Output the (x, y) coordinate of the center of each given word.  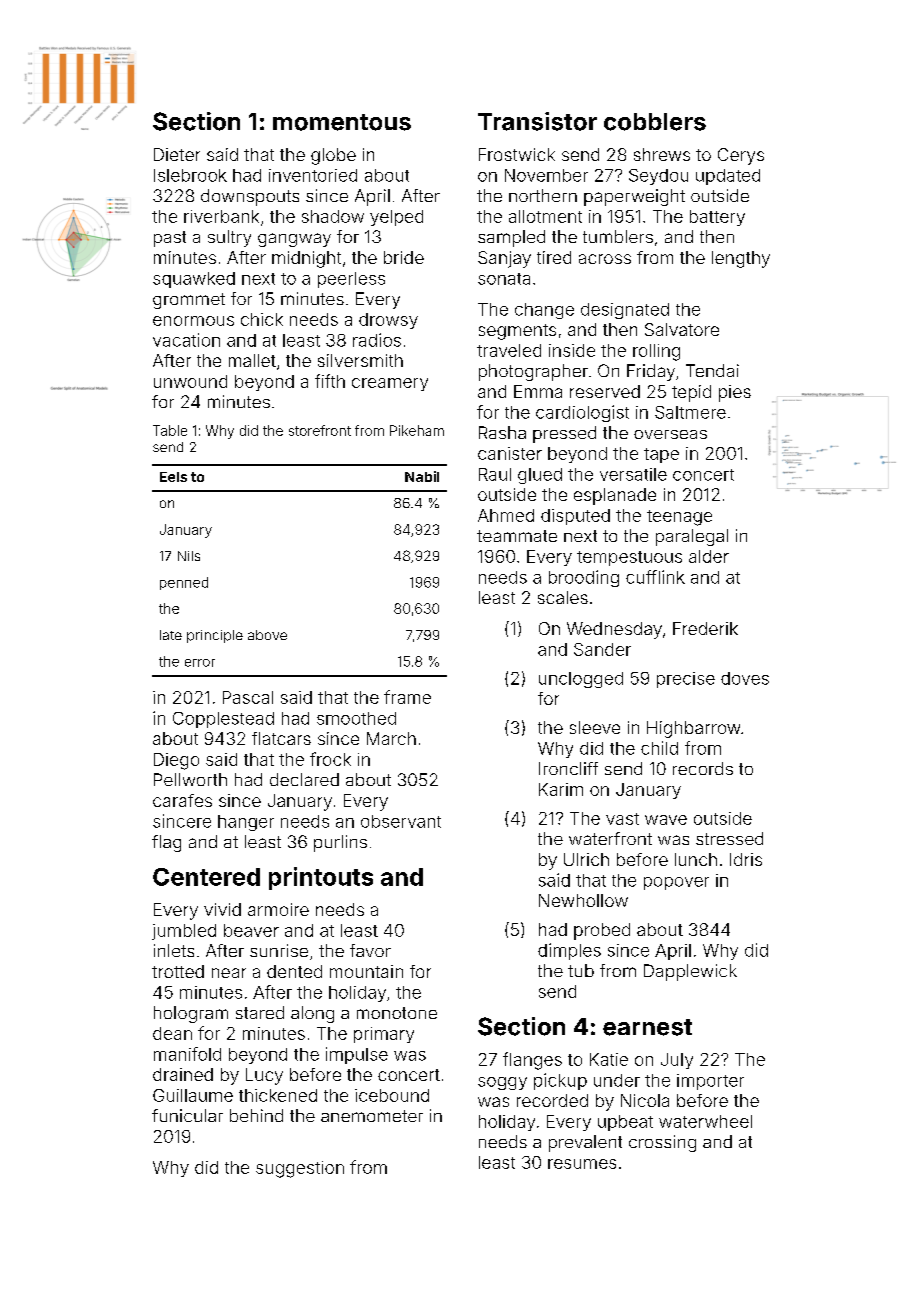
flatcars (281, 738)
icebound (392, 1095)
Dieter (177, 154)
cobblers (655, 122)
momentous (342, 122)
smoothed (356, 718)
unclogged (581, 680)
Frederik (705, 628)
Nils (189, 556)
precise (686, 680)
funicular (187, 1115)
